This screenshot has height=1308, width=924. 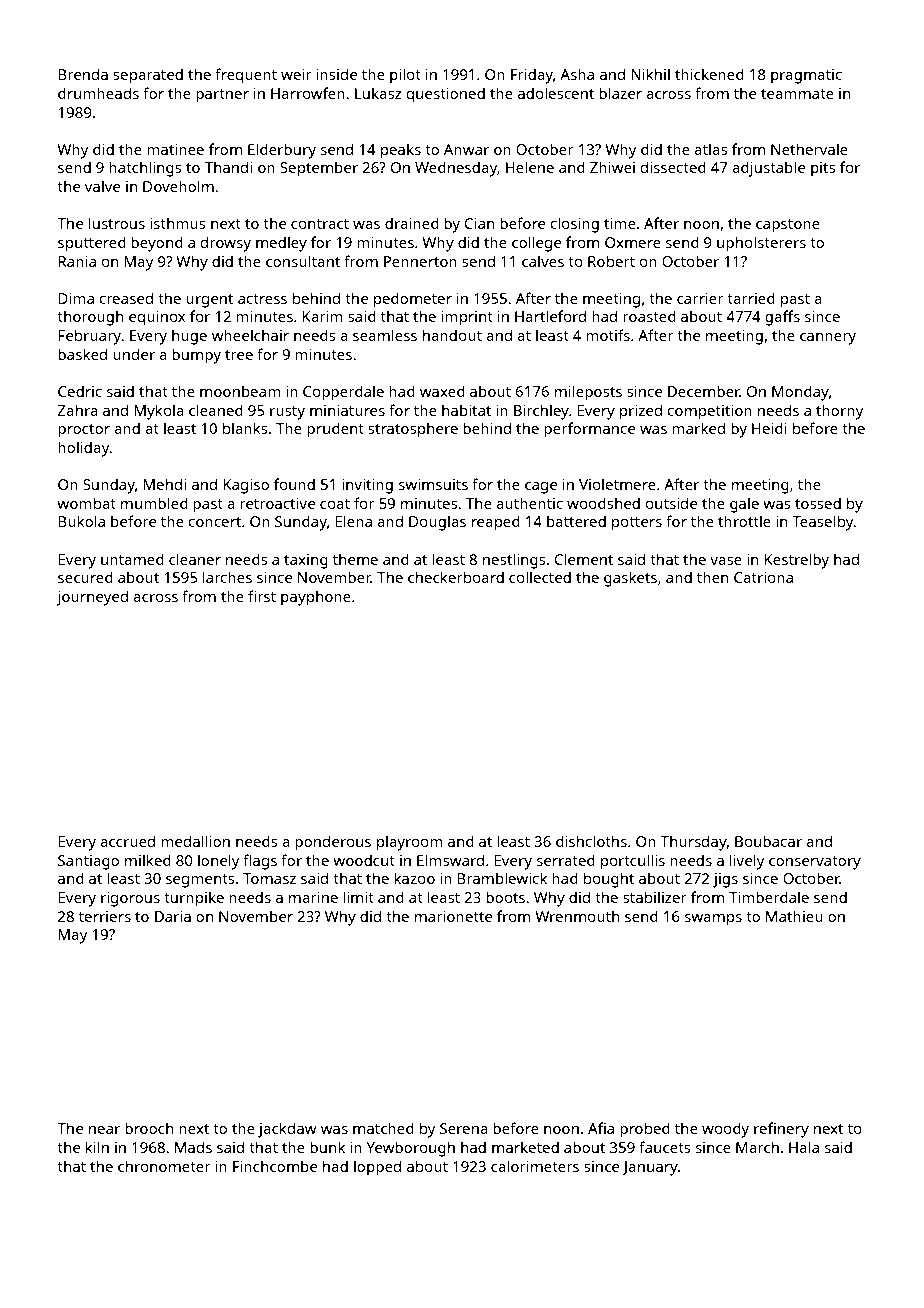 I want to click on Kagiso, so click(x=246, y=486).
